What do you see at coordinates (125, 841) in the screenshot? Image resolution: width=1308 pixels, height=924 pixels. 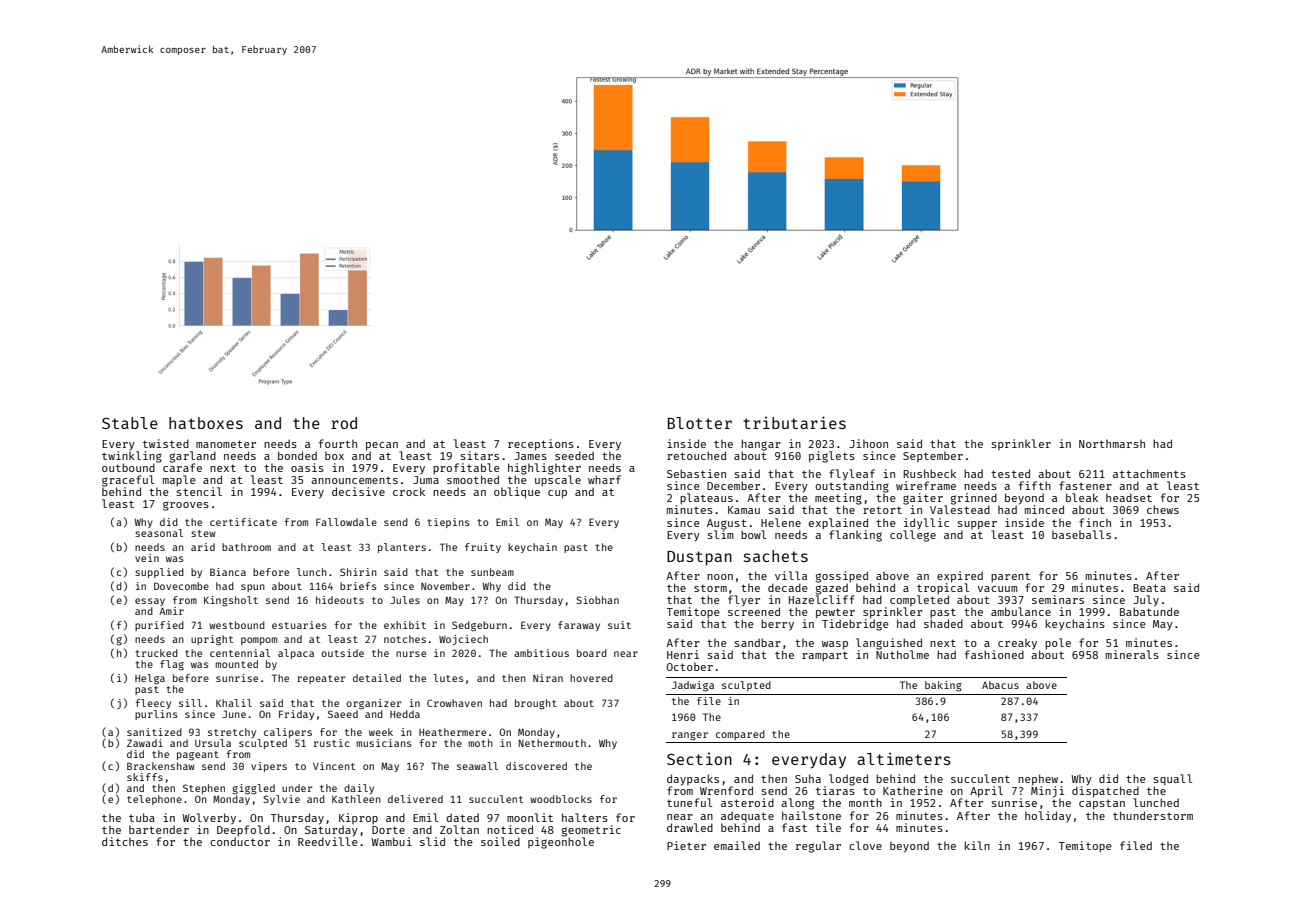 I see `ditches` at bounding box center [125, 841].
